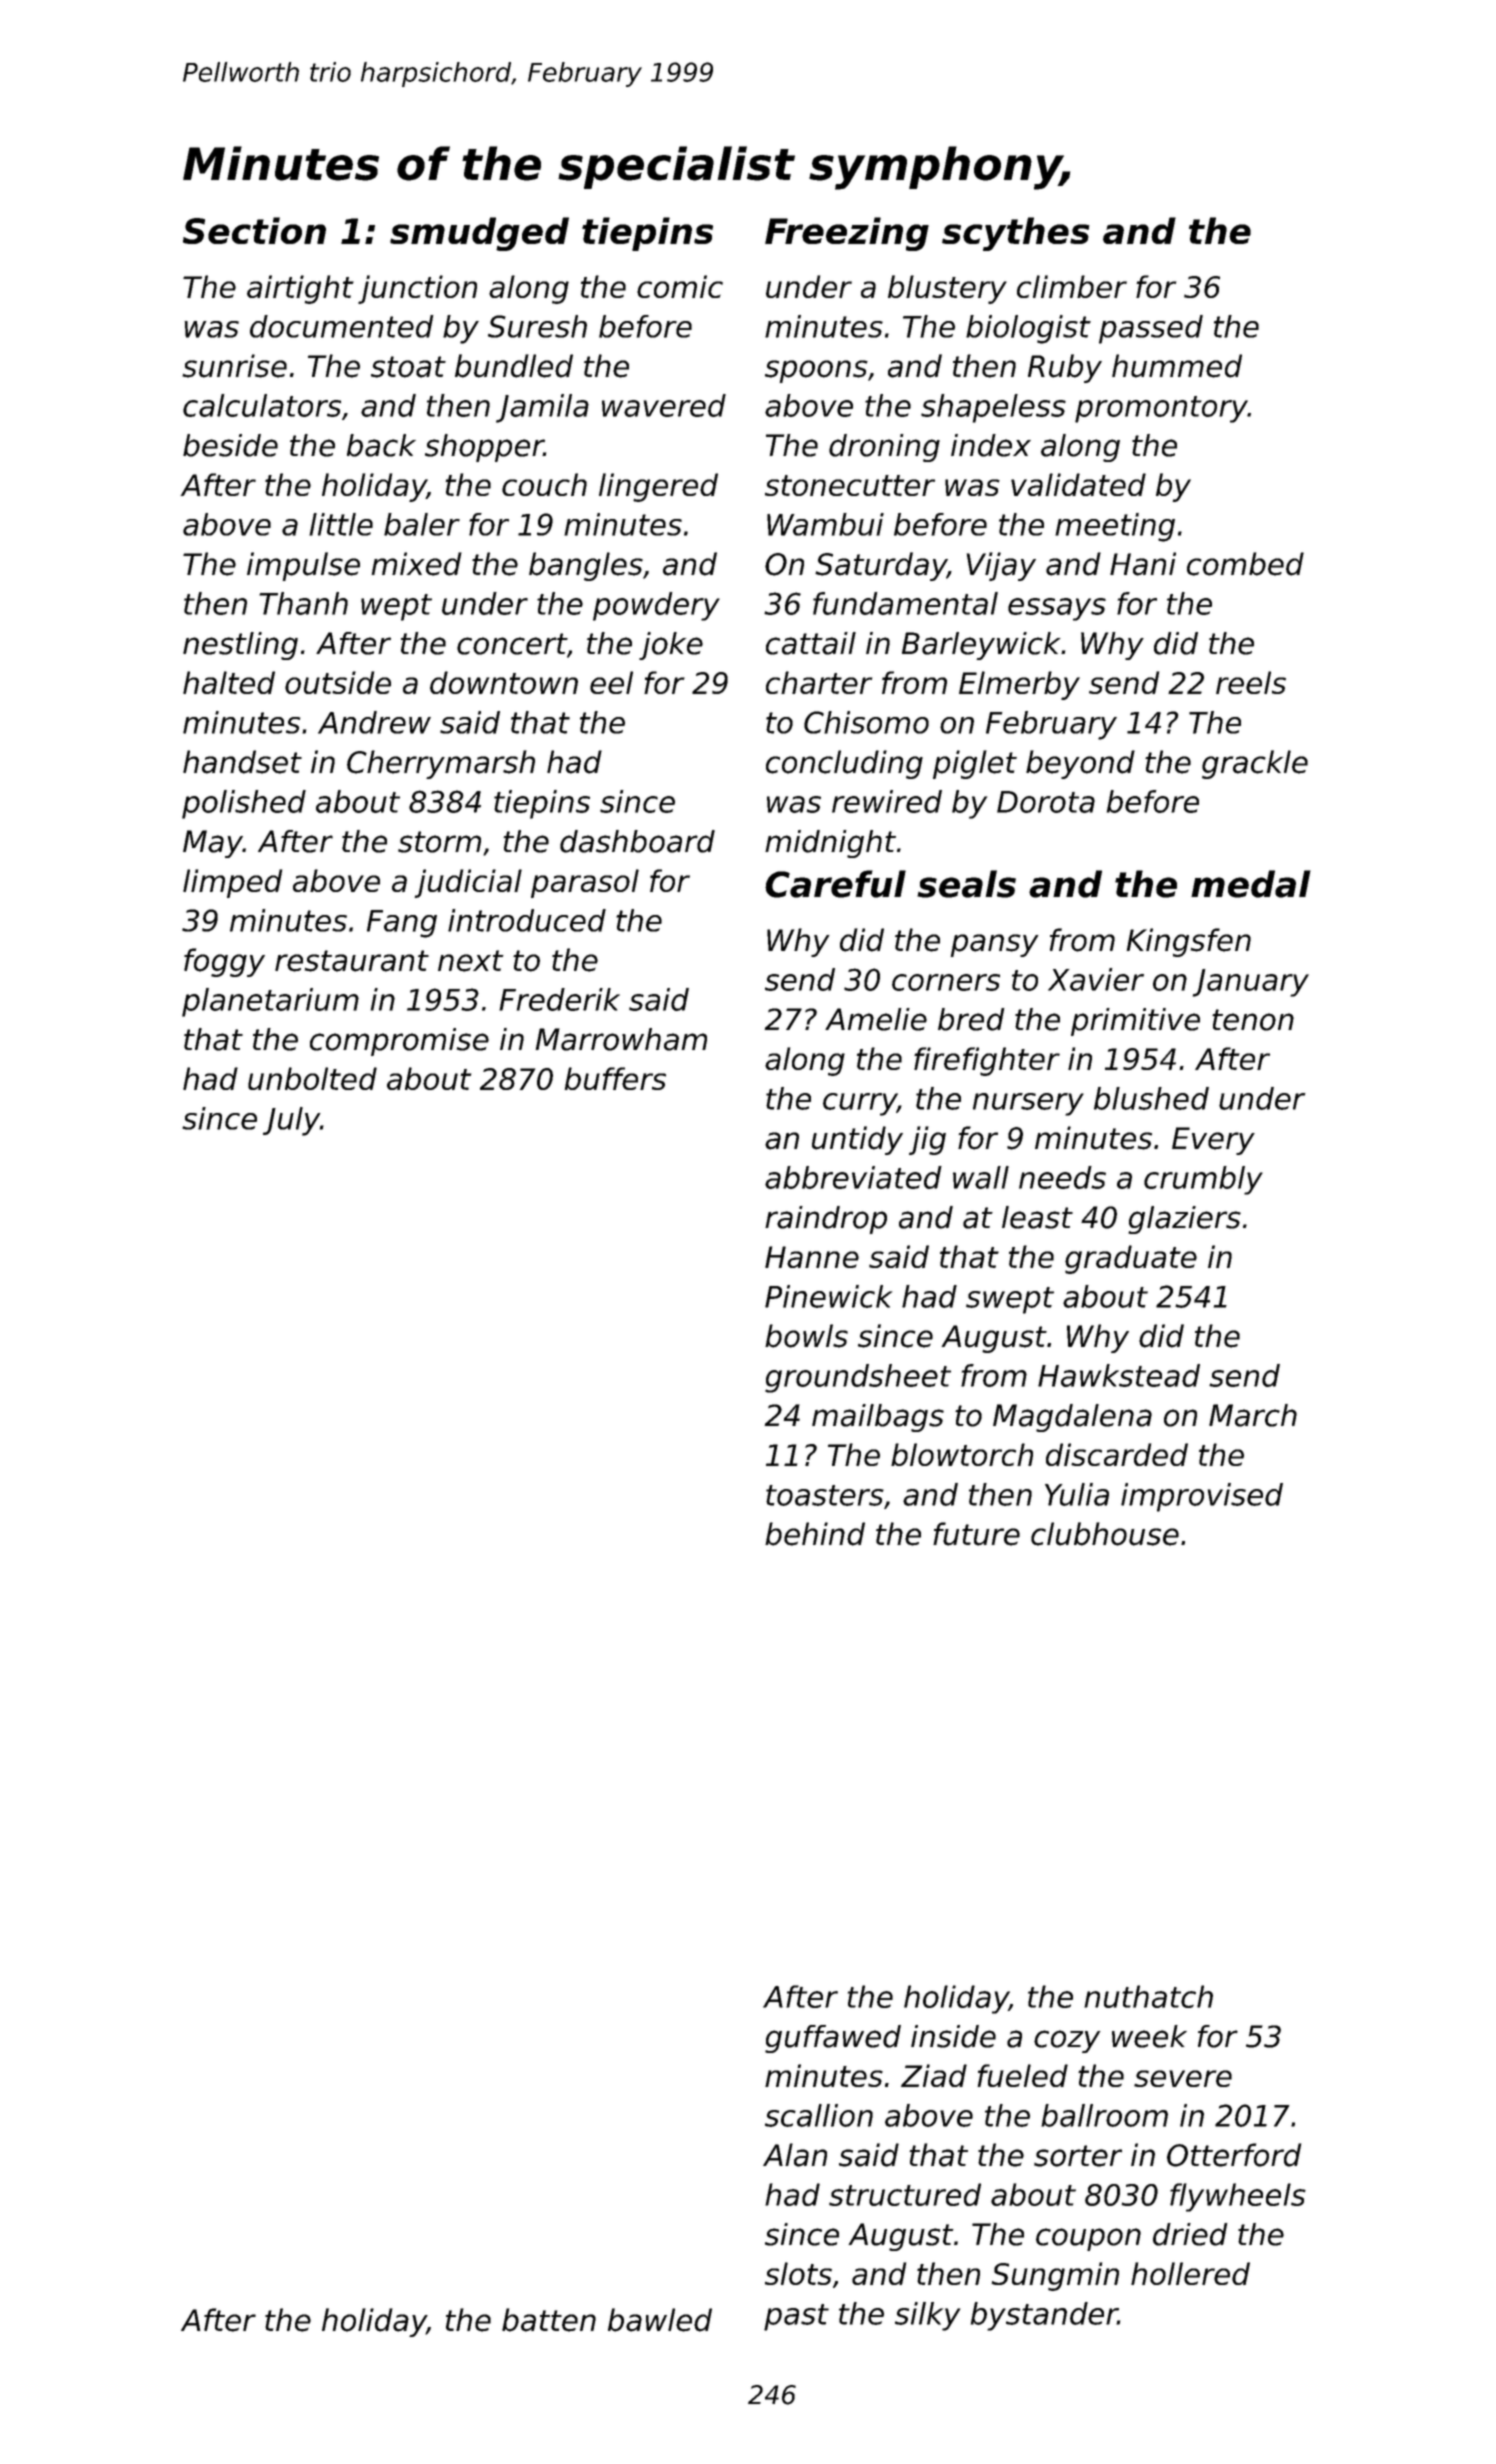 This screenshot has height=2464, width=1496. I want to click on guffawed, so click(833, 2039).
